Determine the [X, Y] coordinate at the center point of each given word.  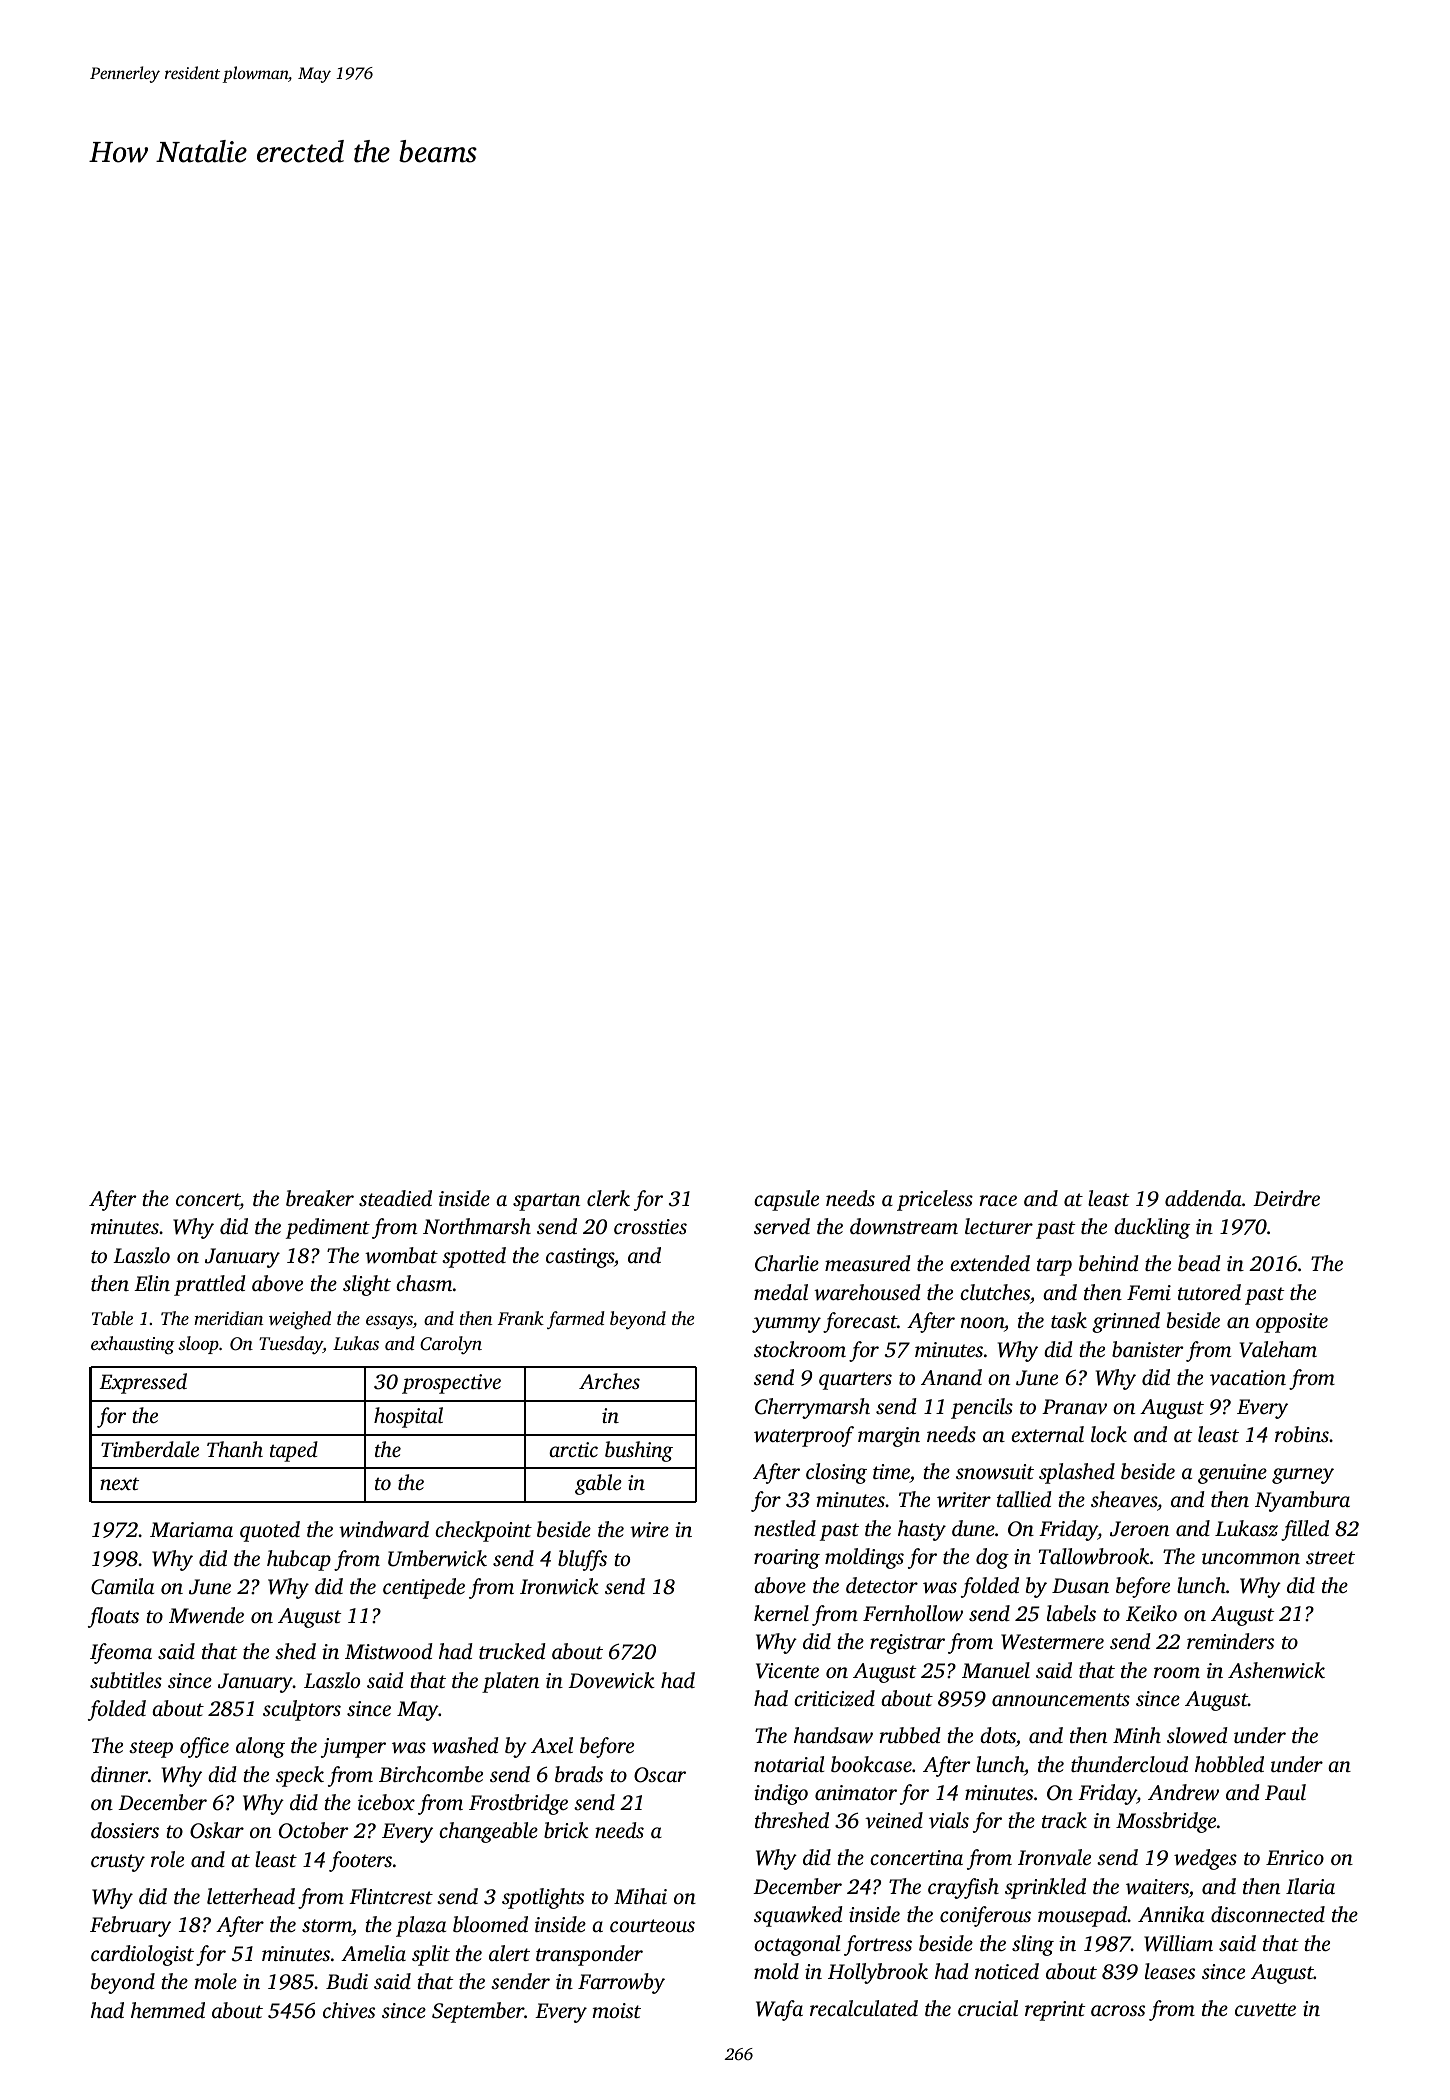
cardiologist [142, 1955]
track [1064, 1820]
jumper [353, 1748]
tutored [1209, 1292]
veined [894, 1820]
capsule [786, 1200]
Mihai [640, 1896]
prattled [210, 1285]
